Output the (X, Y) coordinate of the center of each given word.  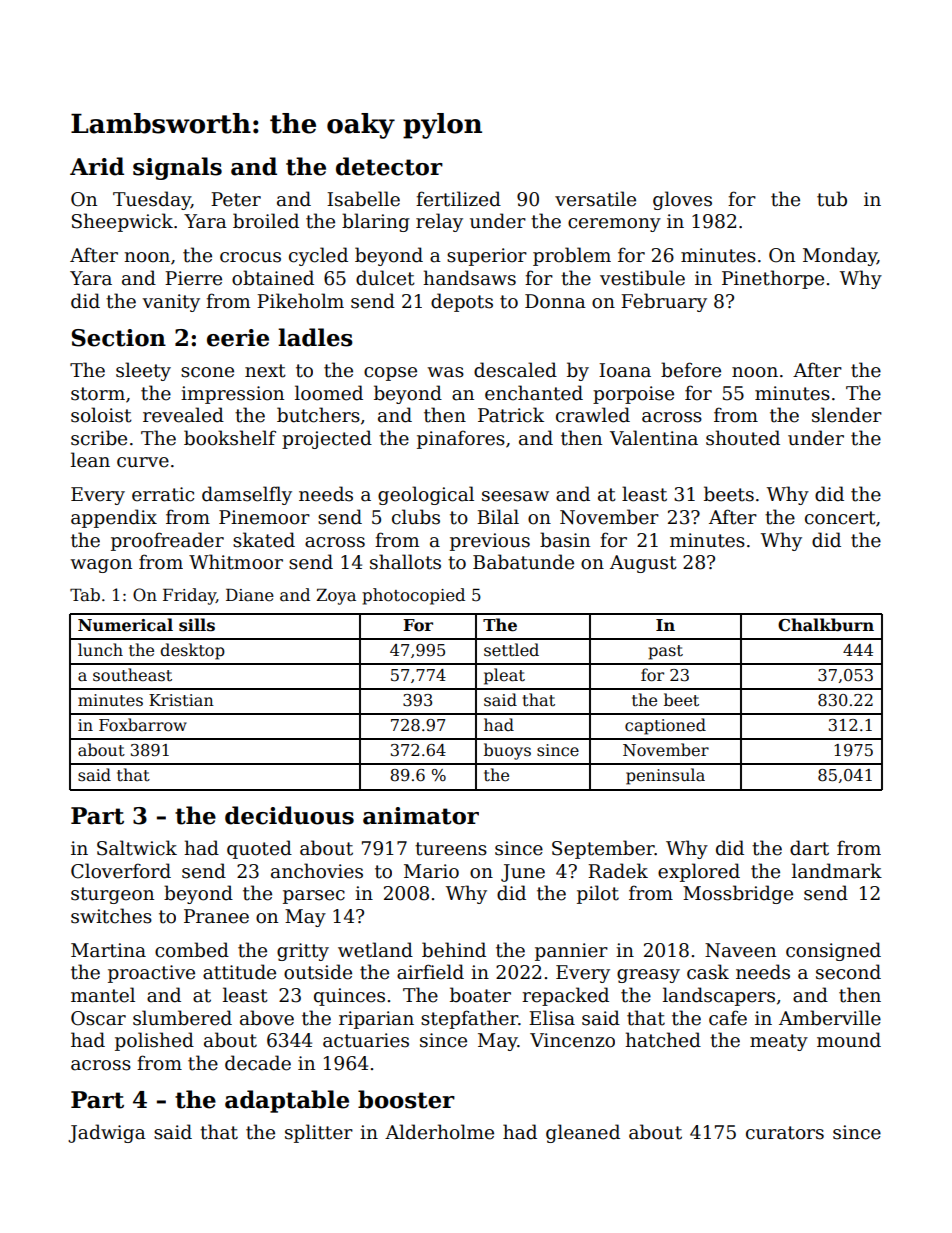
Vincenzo (572, 1040)
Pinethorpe (773, 279)
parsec (314, 897)
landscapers (719, 996)
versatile (595, 199)
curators (785, 1133)
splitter (319, 1133)
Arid (97, 166)
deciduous (289, 815)
